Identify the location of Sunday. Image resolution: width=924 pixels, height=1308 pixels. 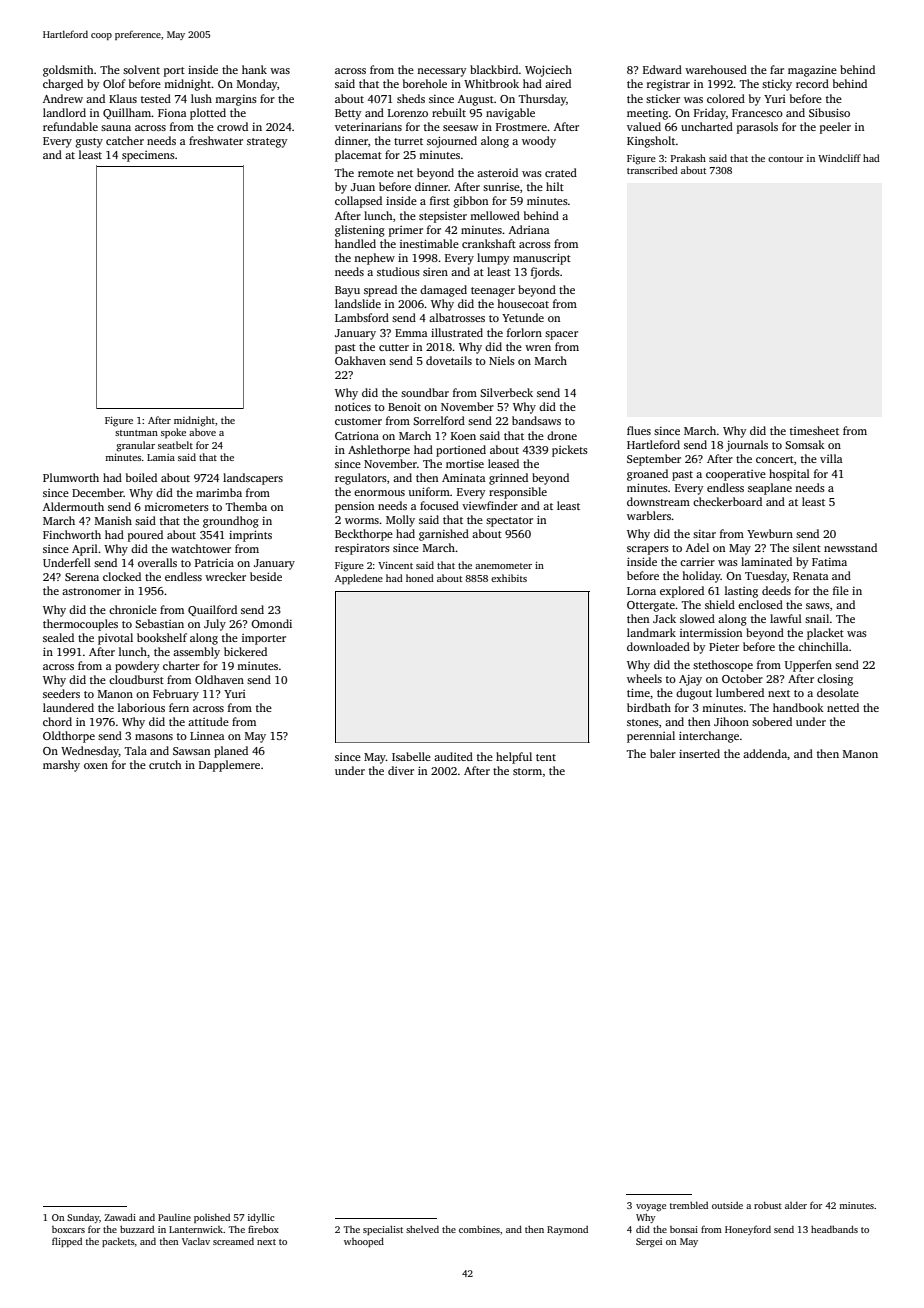
(83, 1218).
